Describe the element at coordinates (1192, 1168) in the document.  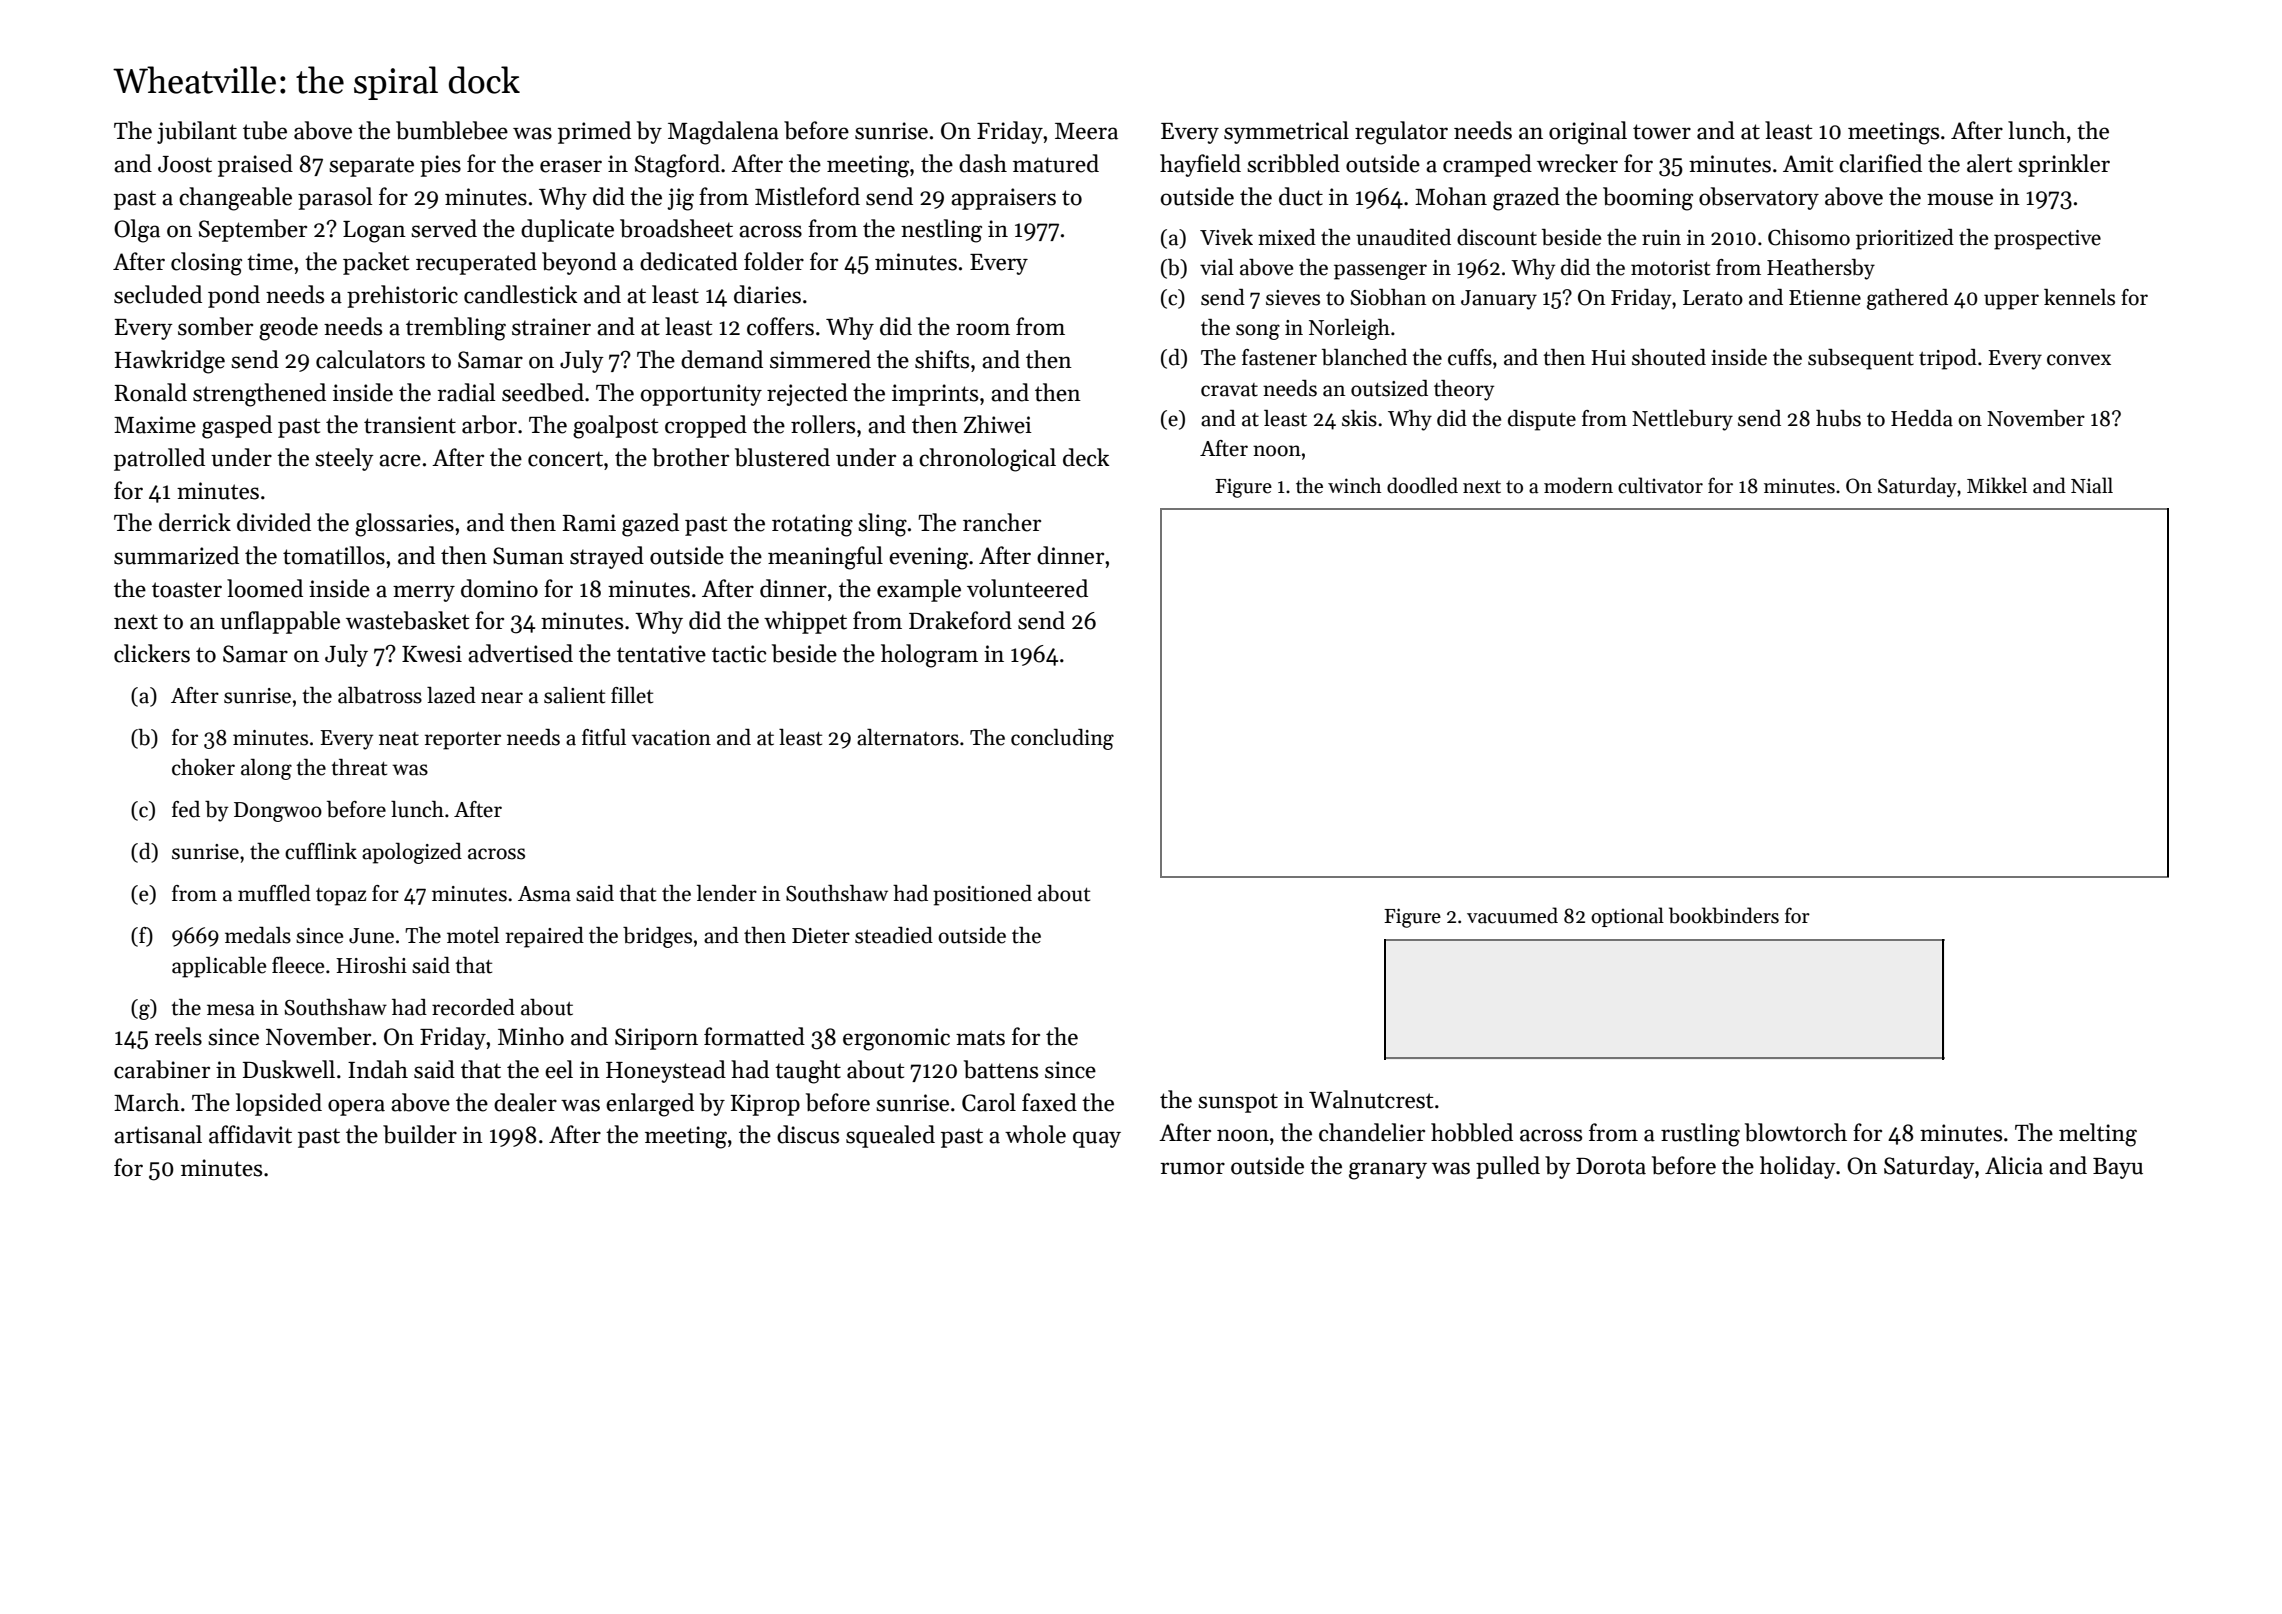
I see `rumor` at that location.
